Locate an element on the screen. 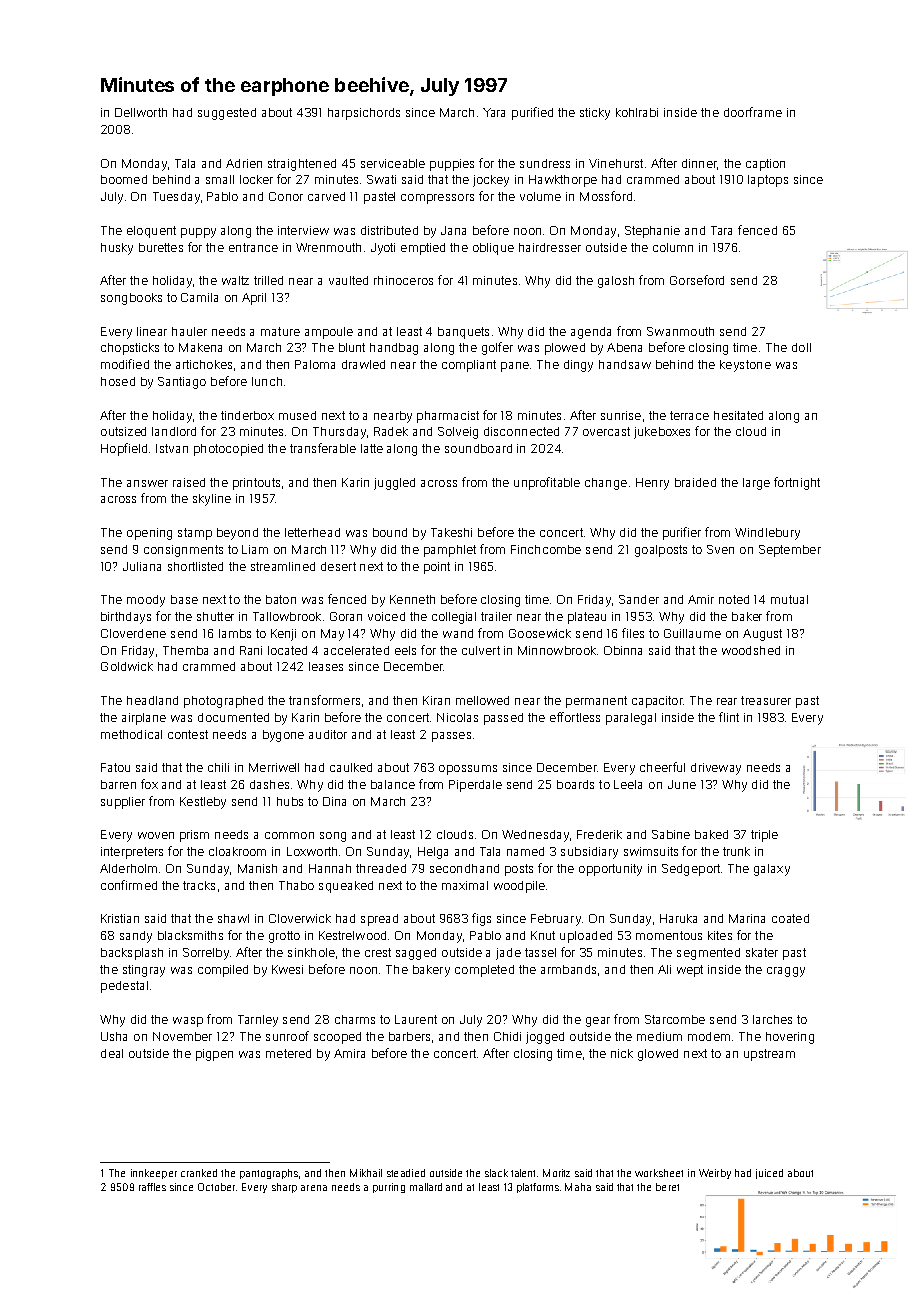 This screenshot has width=924, height=1308. Maha is located at coordinates (578, 1187).
